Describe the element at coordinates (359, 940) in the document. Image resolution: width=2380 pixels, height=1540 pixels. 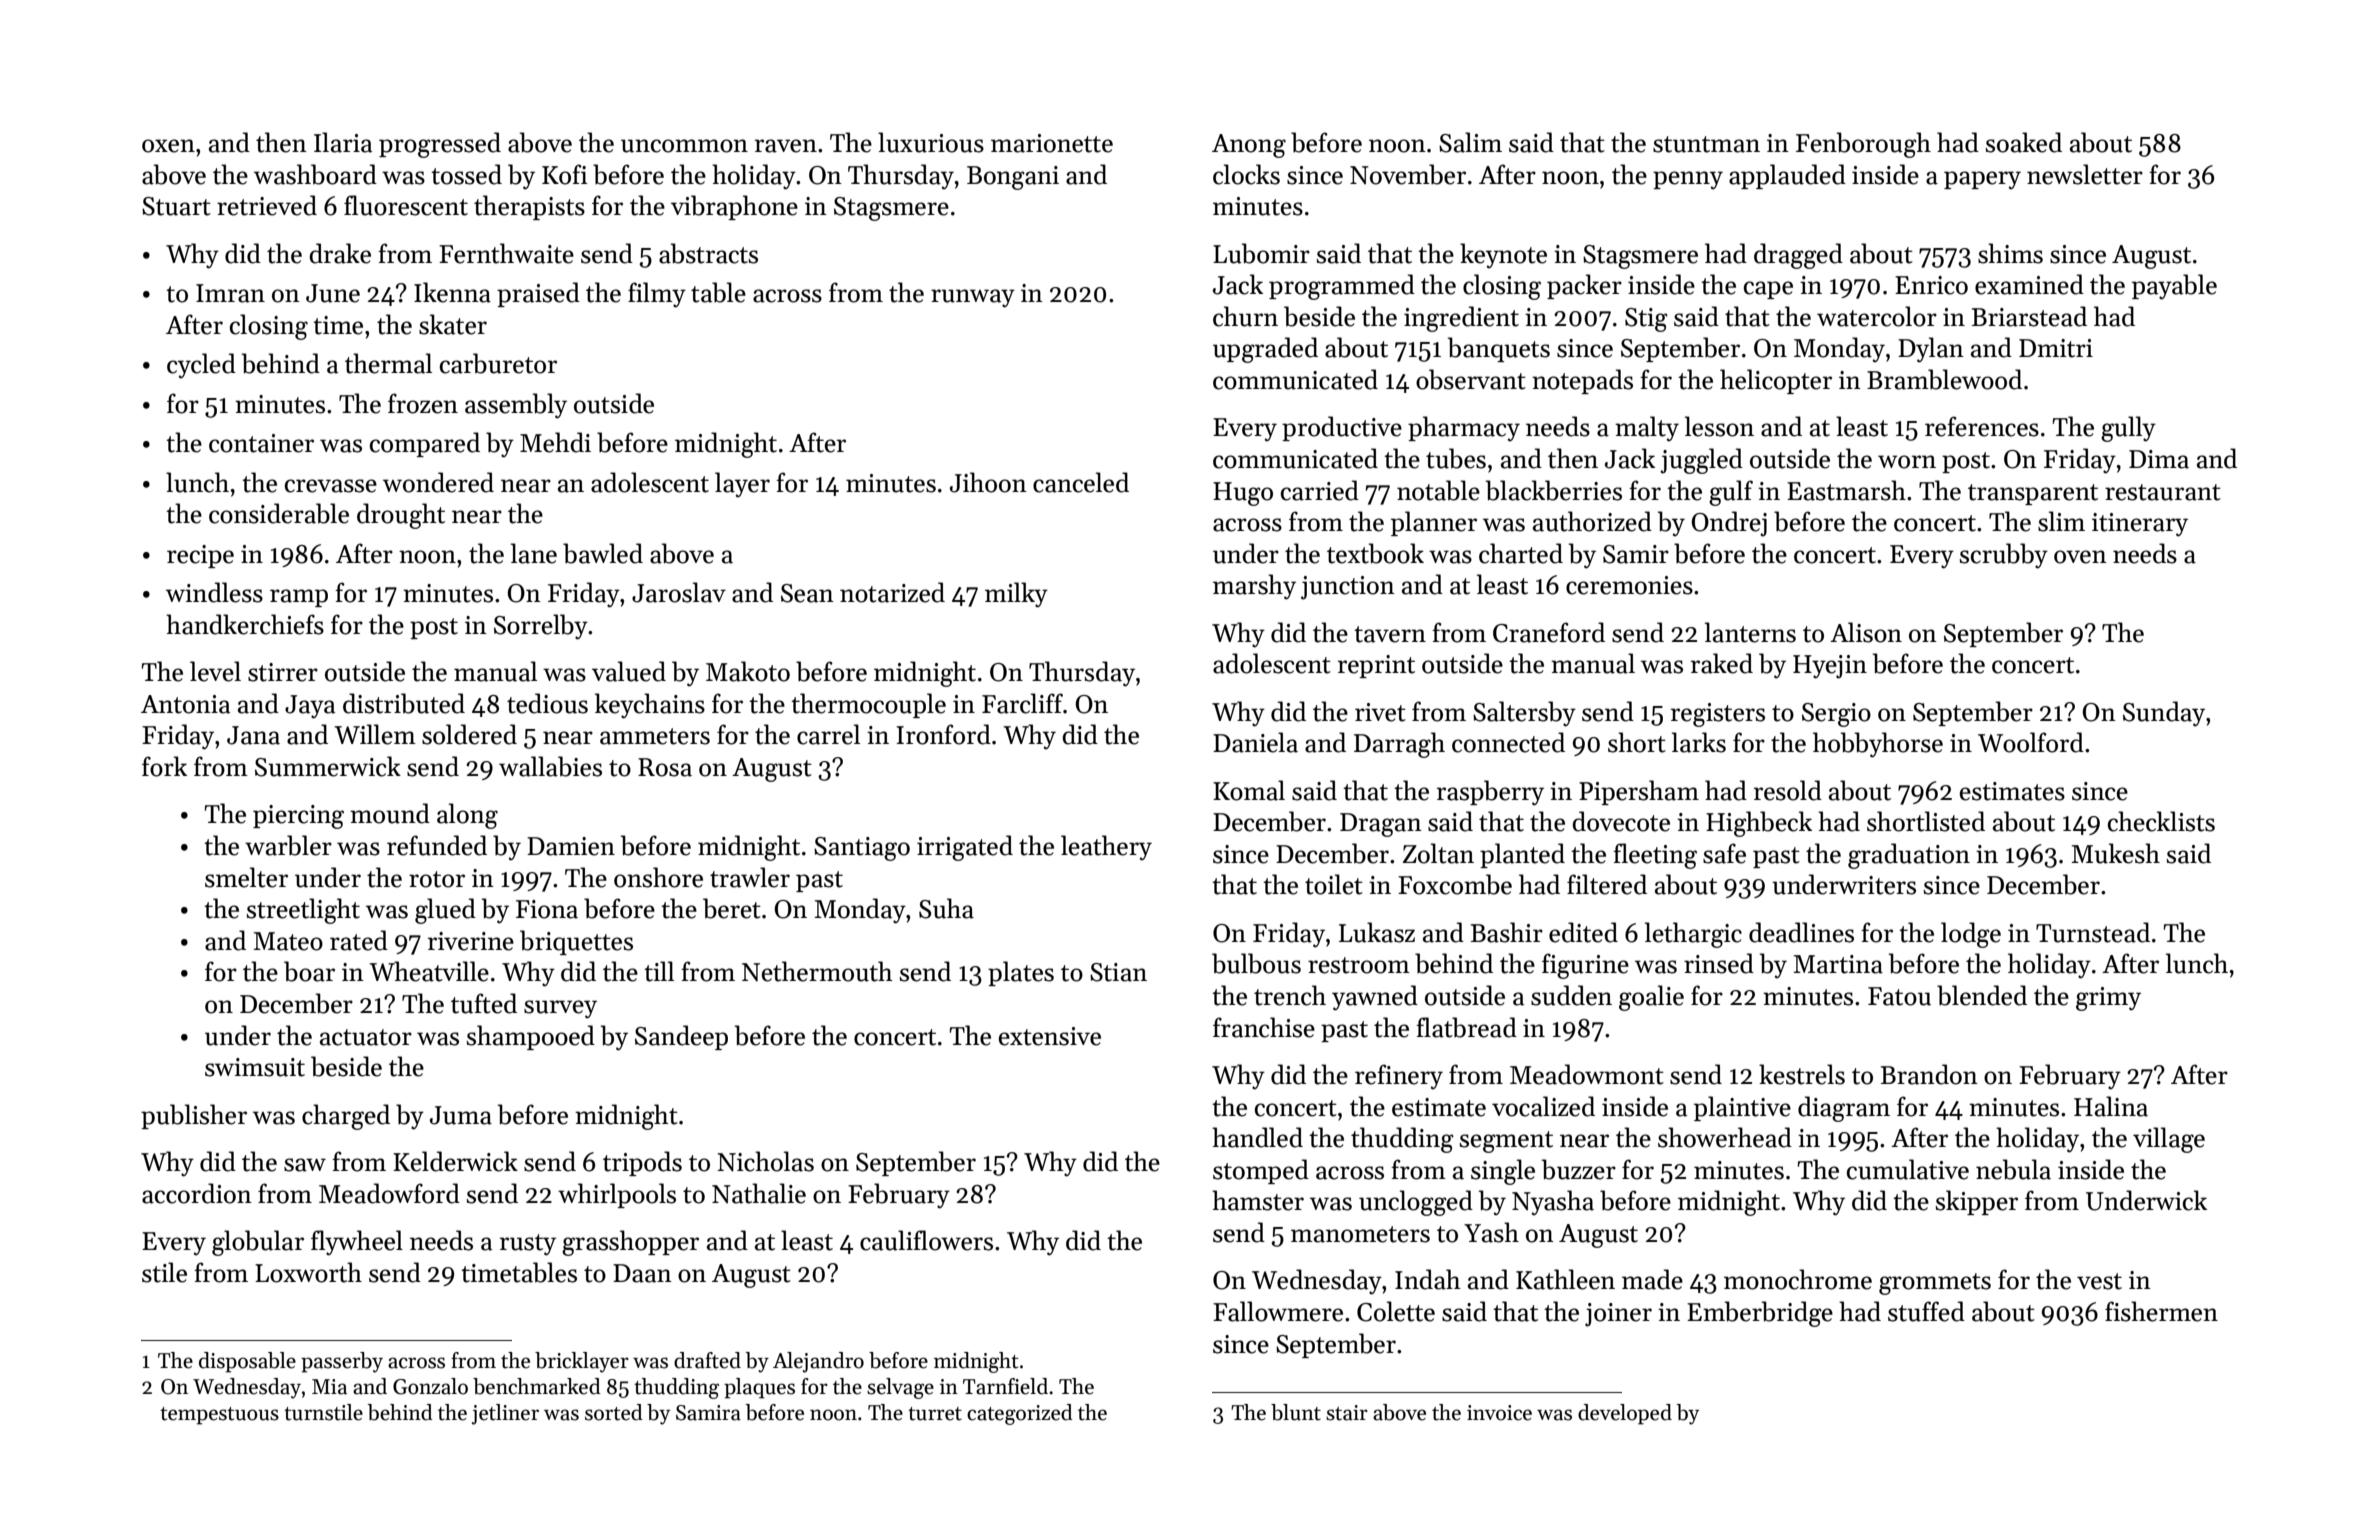
I see `rated` at that location.
